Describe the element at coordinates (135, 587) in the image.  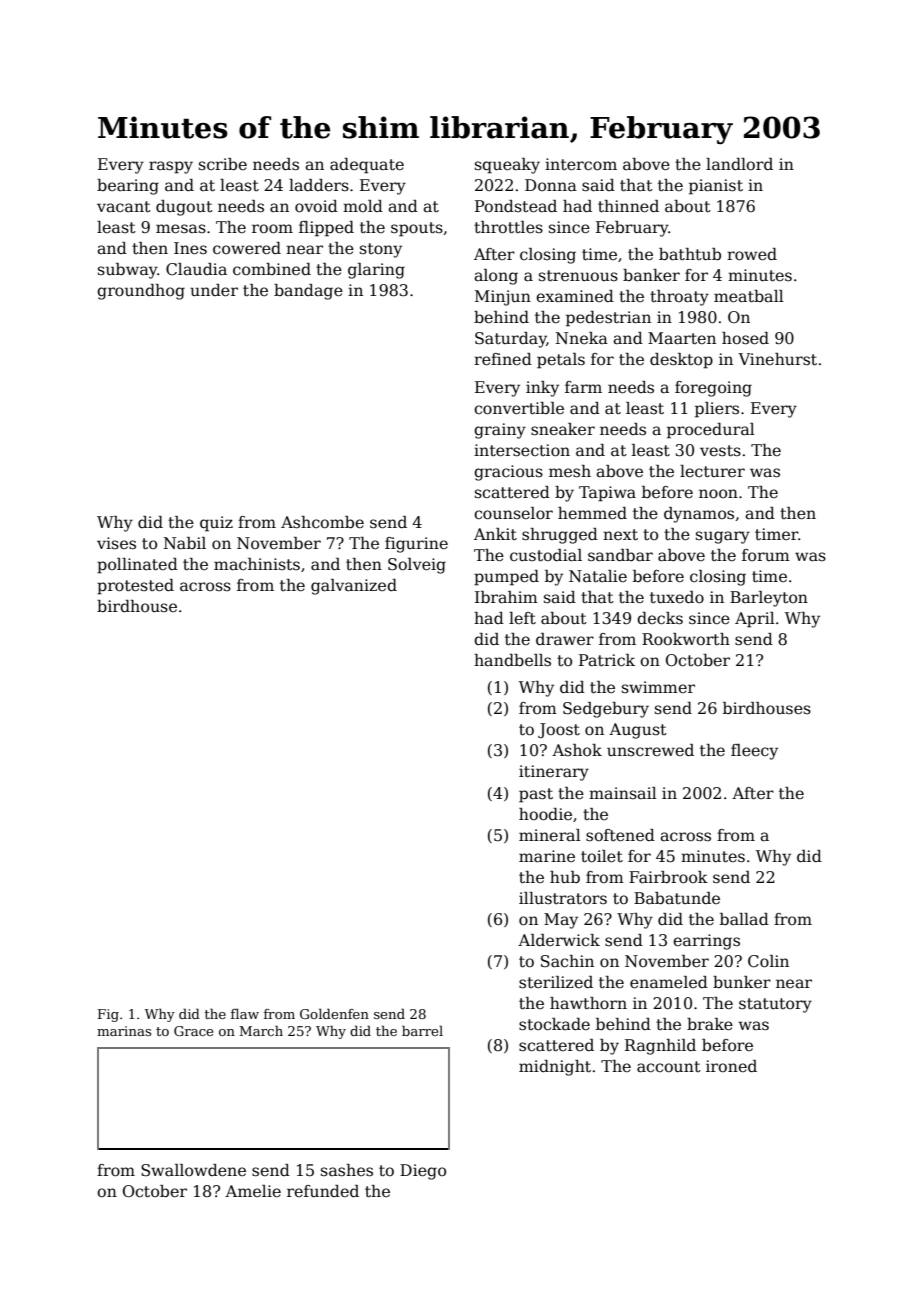
I see `protested` at that location.
